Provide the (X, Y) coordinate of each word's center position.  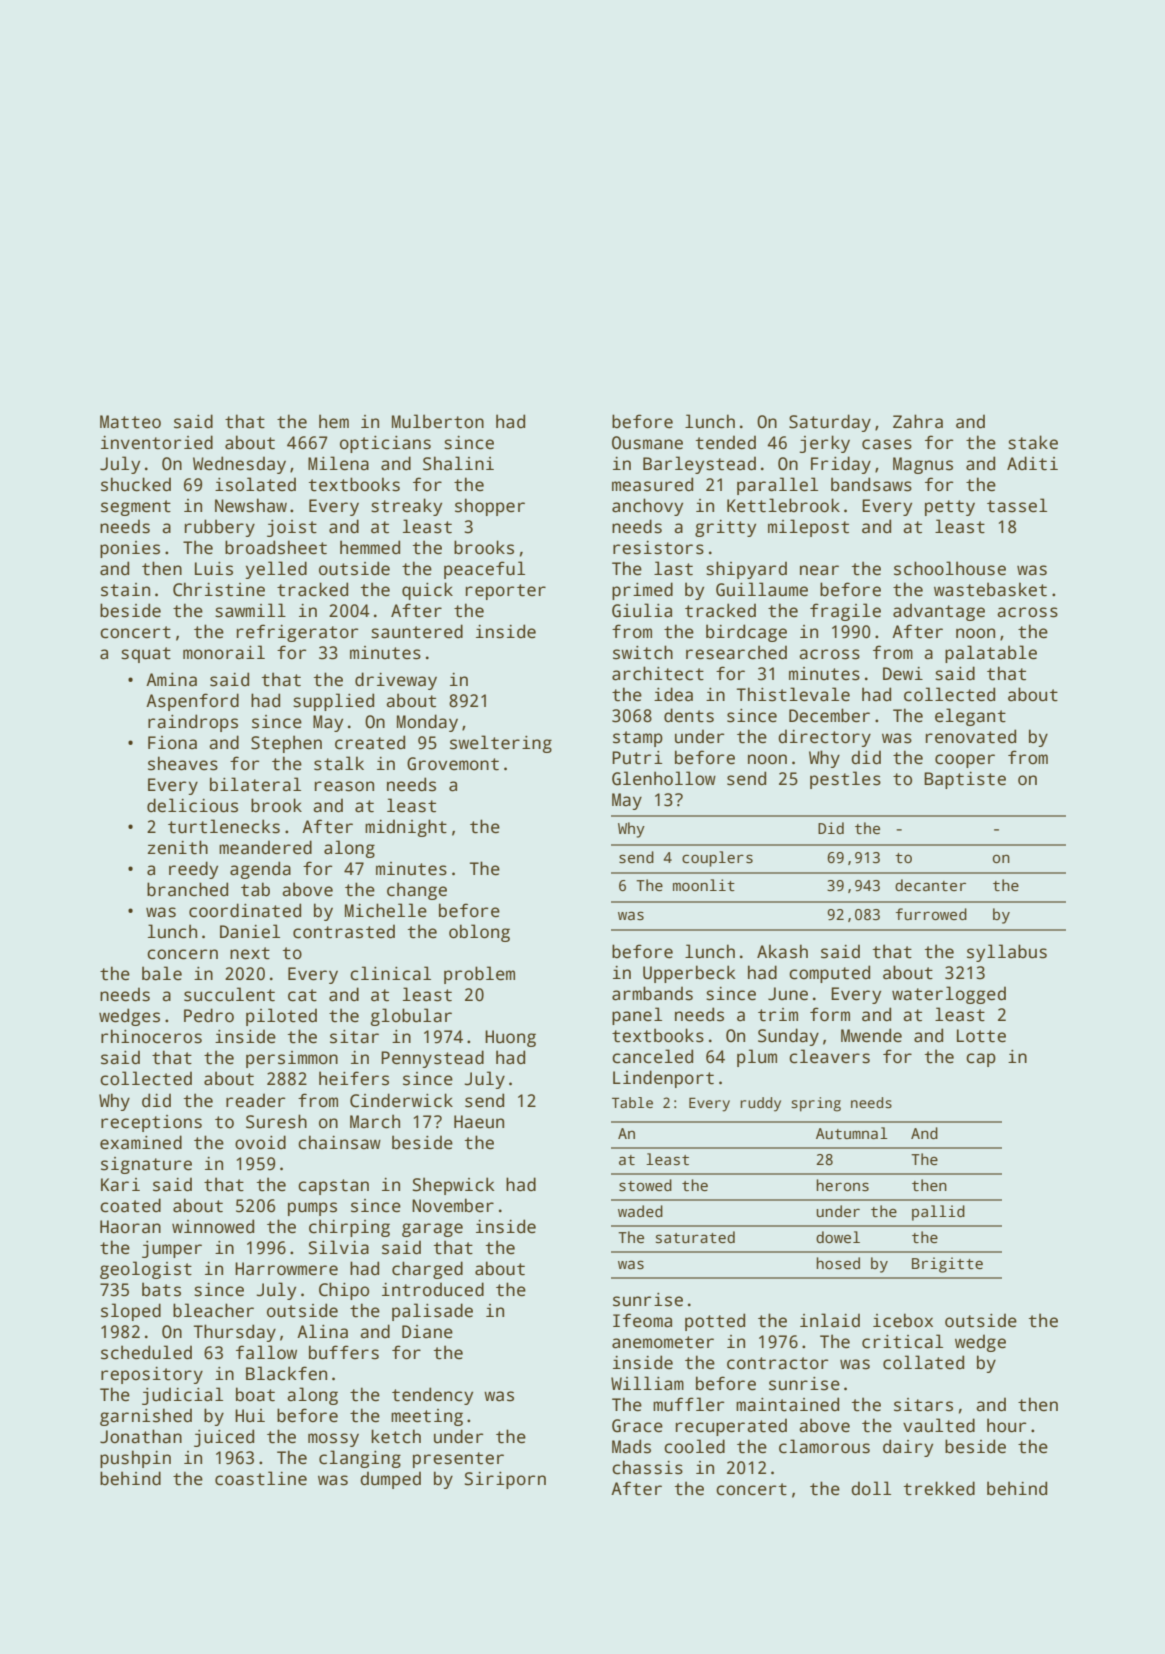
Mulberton (438, 421)
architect (658, 673)
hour (1006, 1425)
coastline (261, 1478)
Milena (338, 463)
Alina (322, 1331)
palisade (432, 1312)
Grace (637, 1426)
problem (479, 975)
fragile (845, 612)
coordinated (245, 910)
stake (1033, 442)
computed (829, 974)
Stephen (286, 744)
